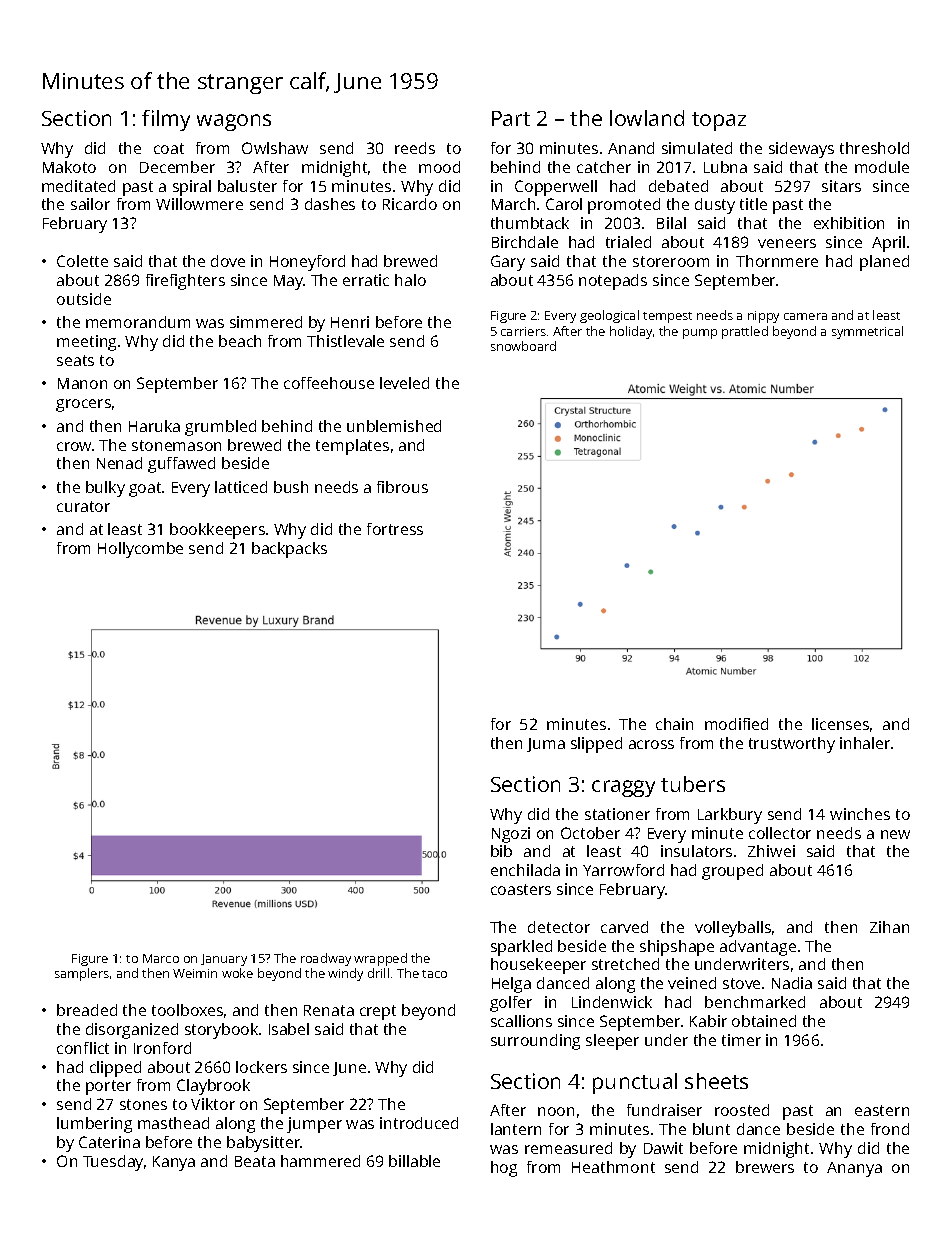 This screenshot has height=1233, width=952. What do you see at coordinates (187, 1010) in the screenshot?
I see `toolboxes` at bounding box center [187, 1010].
